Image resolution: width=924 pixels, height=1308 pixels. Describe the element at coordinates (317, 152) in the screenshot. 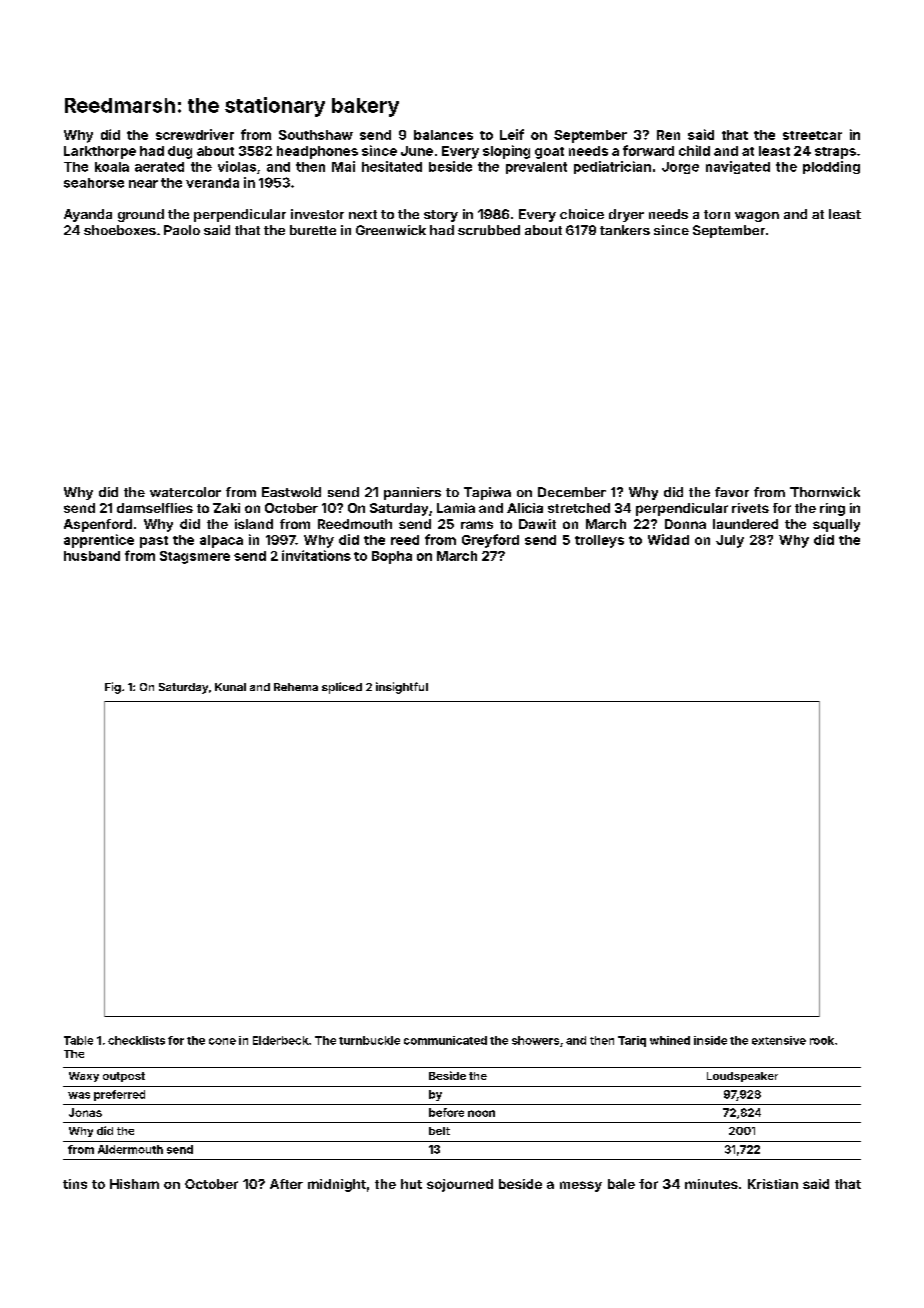

I see `headphones` at that location.
